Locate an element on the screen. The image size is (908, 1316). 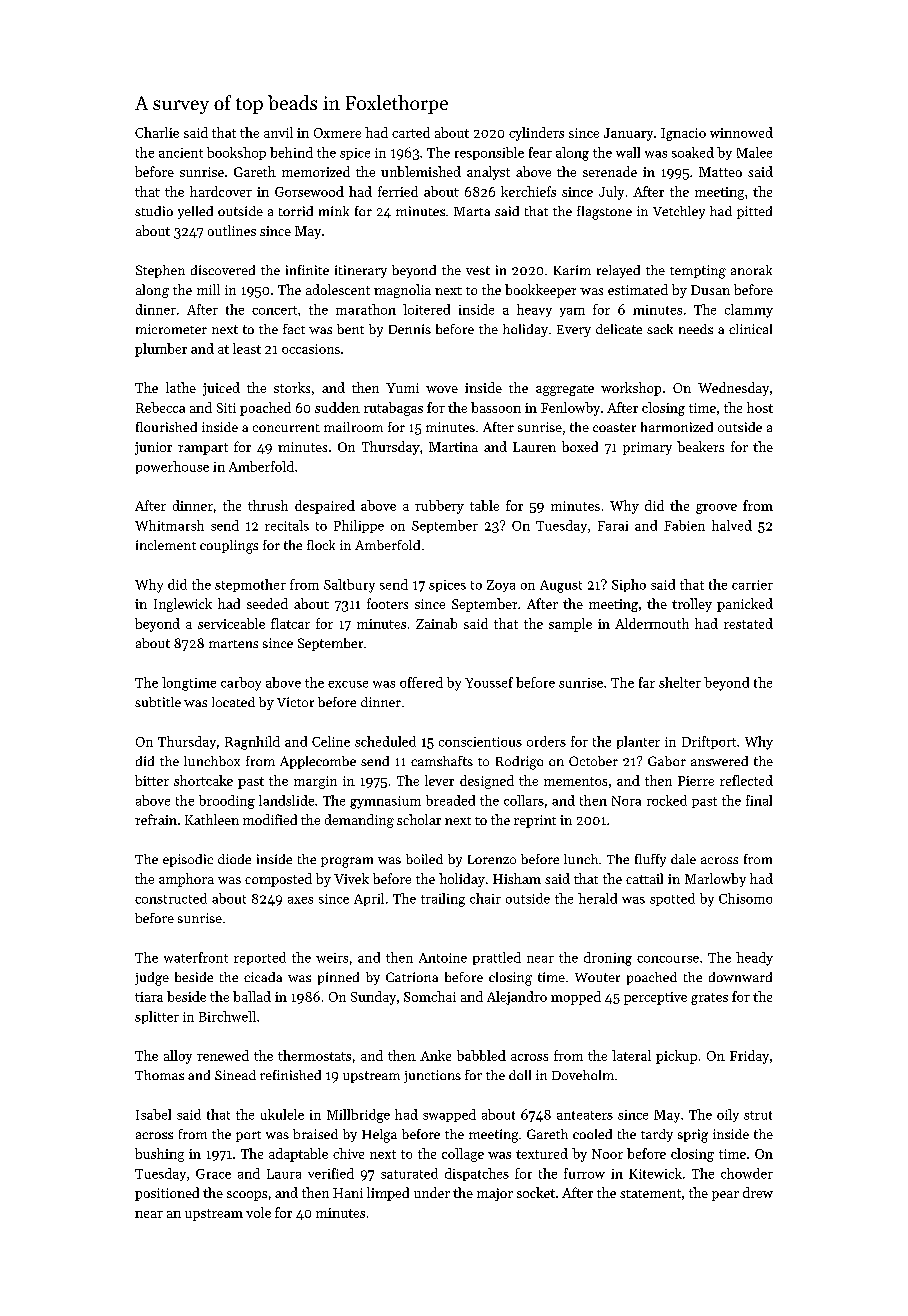
boiled is located at coordinates (424, 859).
